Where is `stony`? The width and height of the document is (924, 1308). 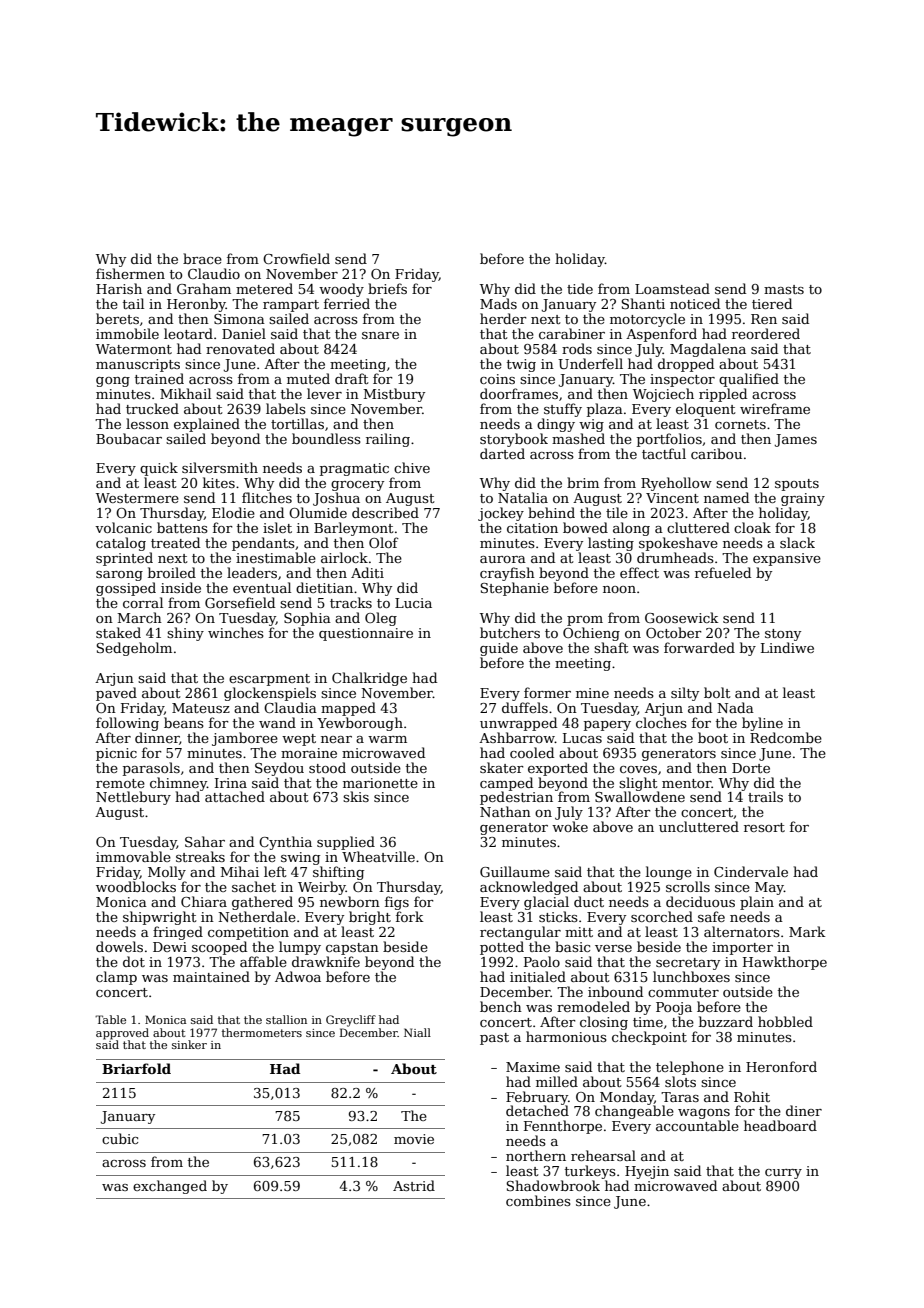 stony is located at coordinates (783, 635).
